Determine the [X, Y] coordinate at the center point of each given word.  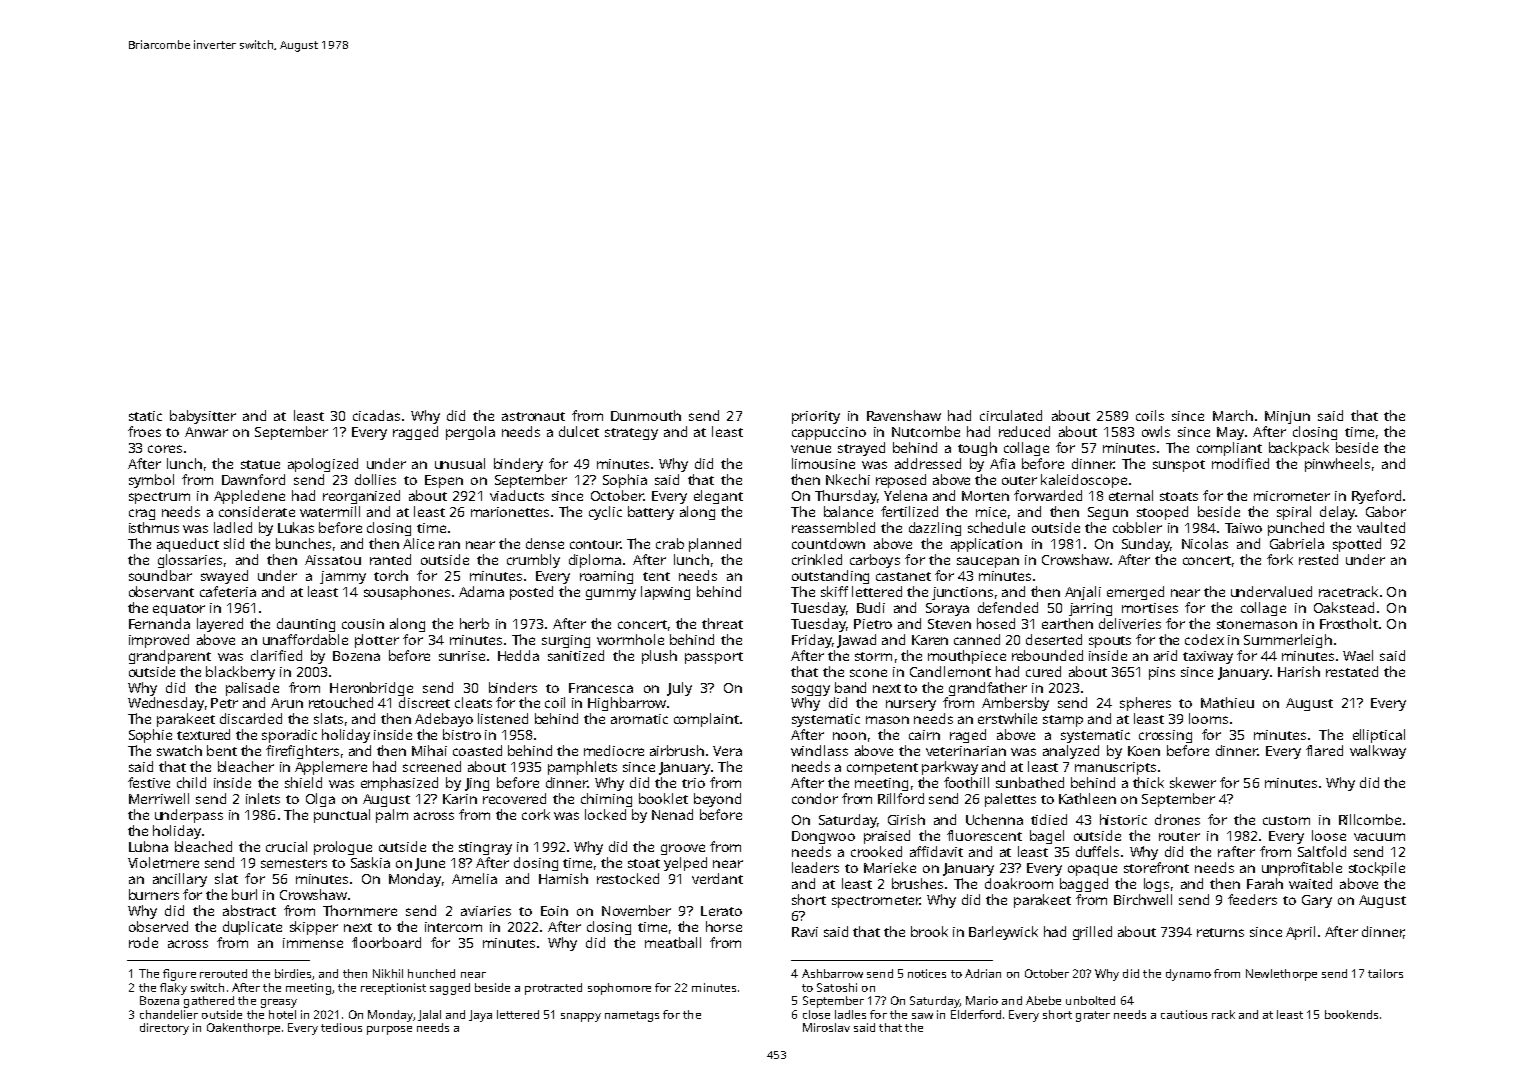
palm [392, 816]
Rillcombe [1370, 819]
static [145, 416]
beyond [717, 800]
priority [816, 417]
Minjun [1287, 417]
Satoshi [837, 987]
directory [164, 1029]
